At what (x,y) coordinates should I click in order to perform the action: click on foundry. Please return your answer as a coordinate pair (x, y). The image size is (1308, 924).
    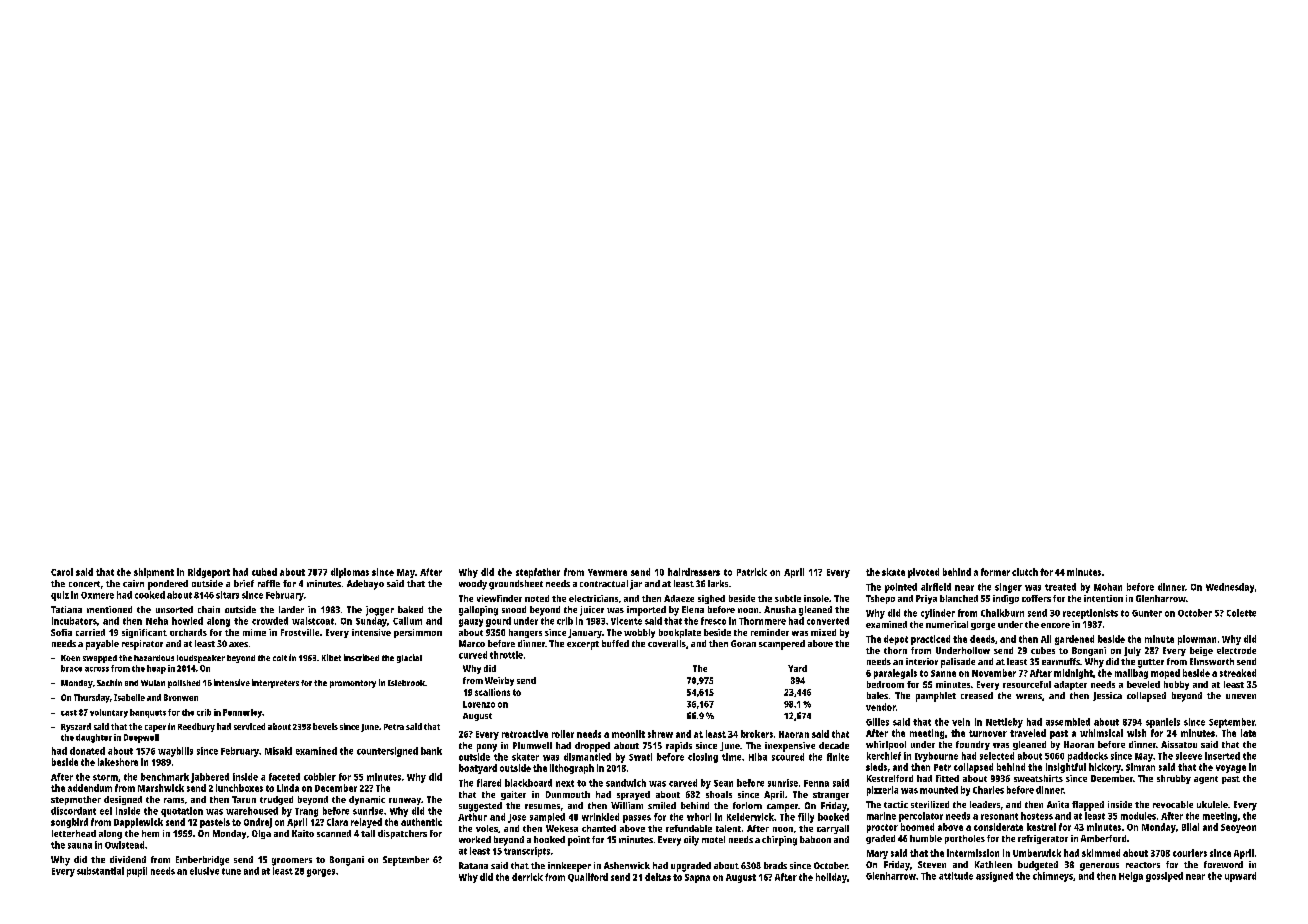
    Looking at the image, I should click on (973, 745).
